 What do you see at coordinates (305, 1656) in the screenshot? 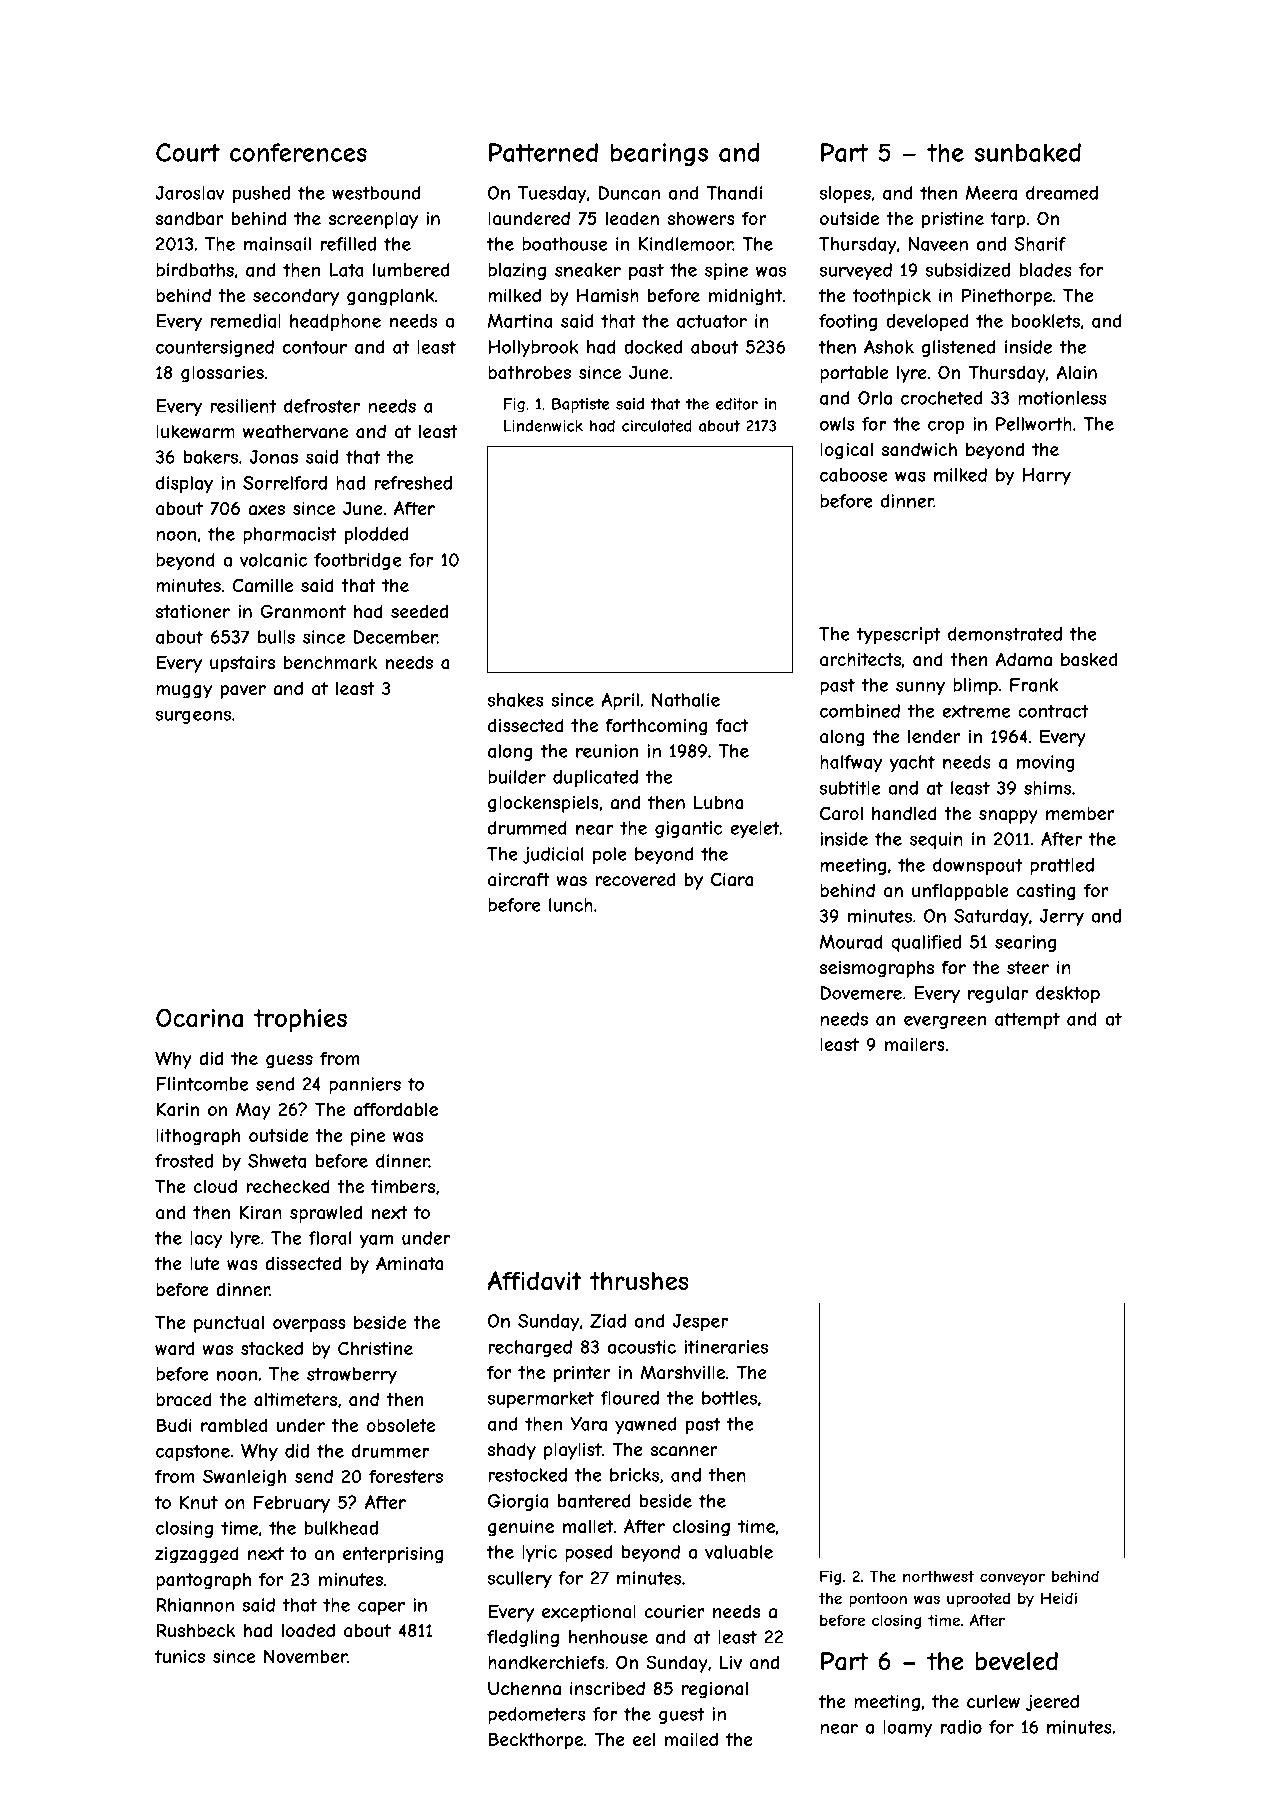
I see `November` at bounding box center [305, 1656].
